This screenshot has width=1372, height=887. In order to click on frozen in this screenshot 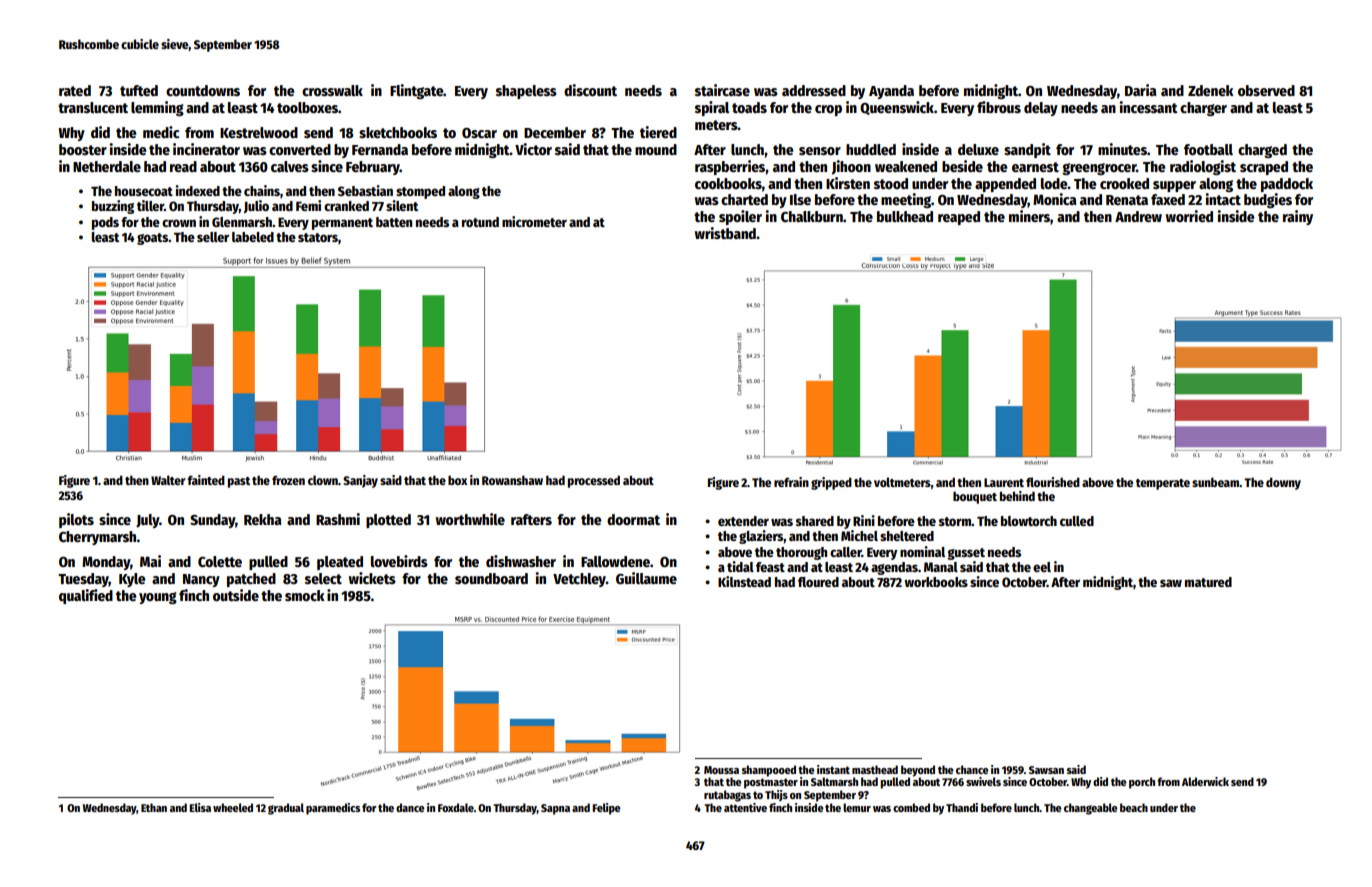, I will do `click(288, 480)`.
